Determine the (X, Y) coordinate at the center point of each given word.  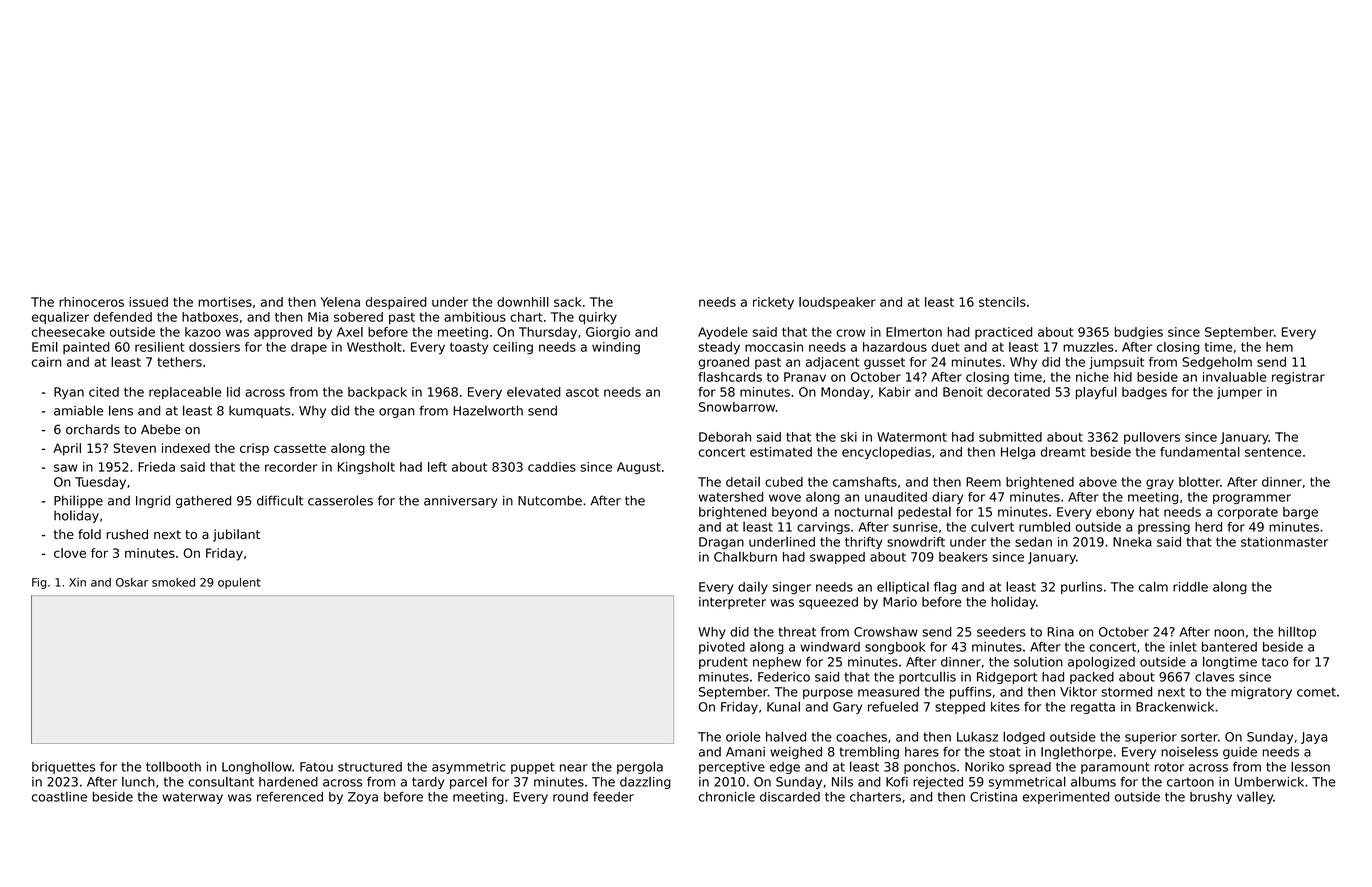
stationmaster (1284, 542)
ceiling (513, 348)
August (639, 468)
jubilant (236, 535)
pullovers (1152, 438)
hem (1279, 347)
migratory (1261, 693)
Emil (45, 347)
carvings (823, 528)
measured (888, 692)
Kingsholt (366, 468)
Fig (39, 583)
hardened (288, 782)
